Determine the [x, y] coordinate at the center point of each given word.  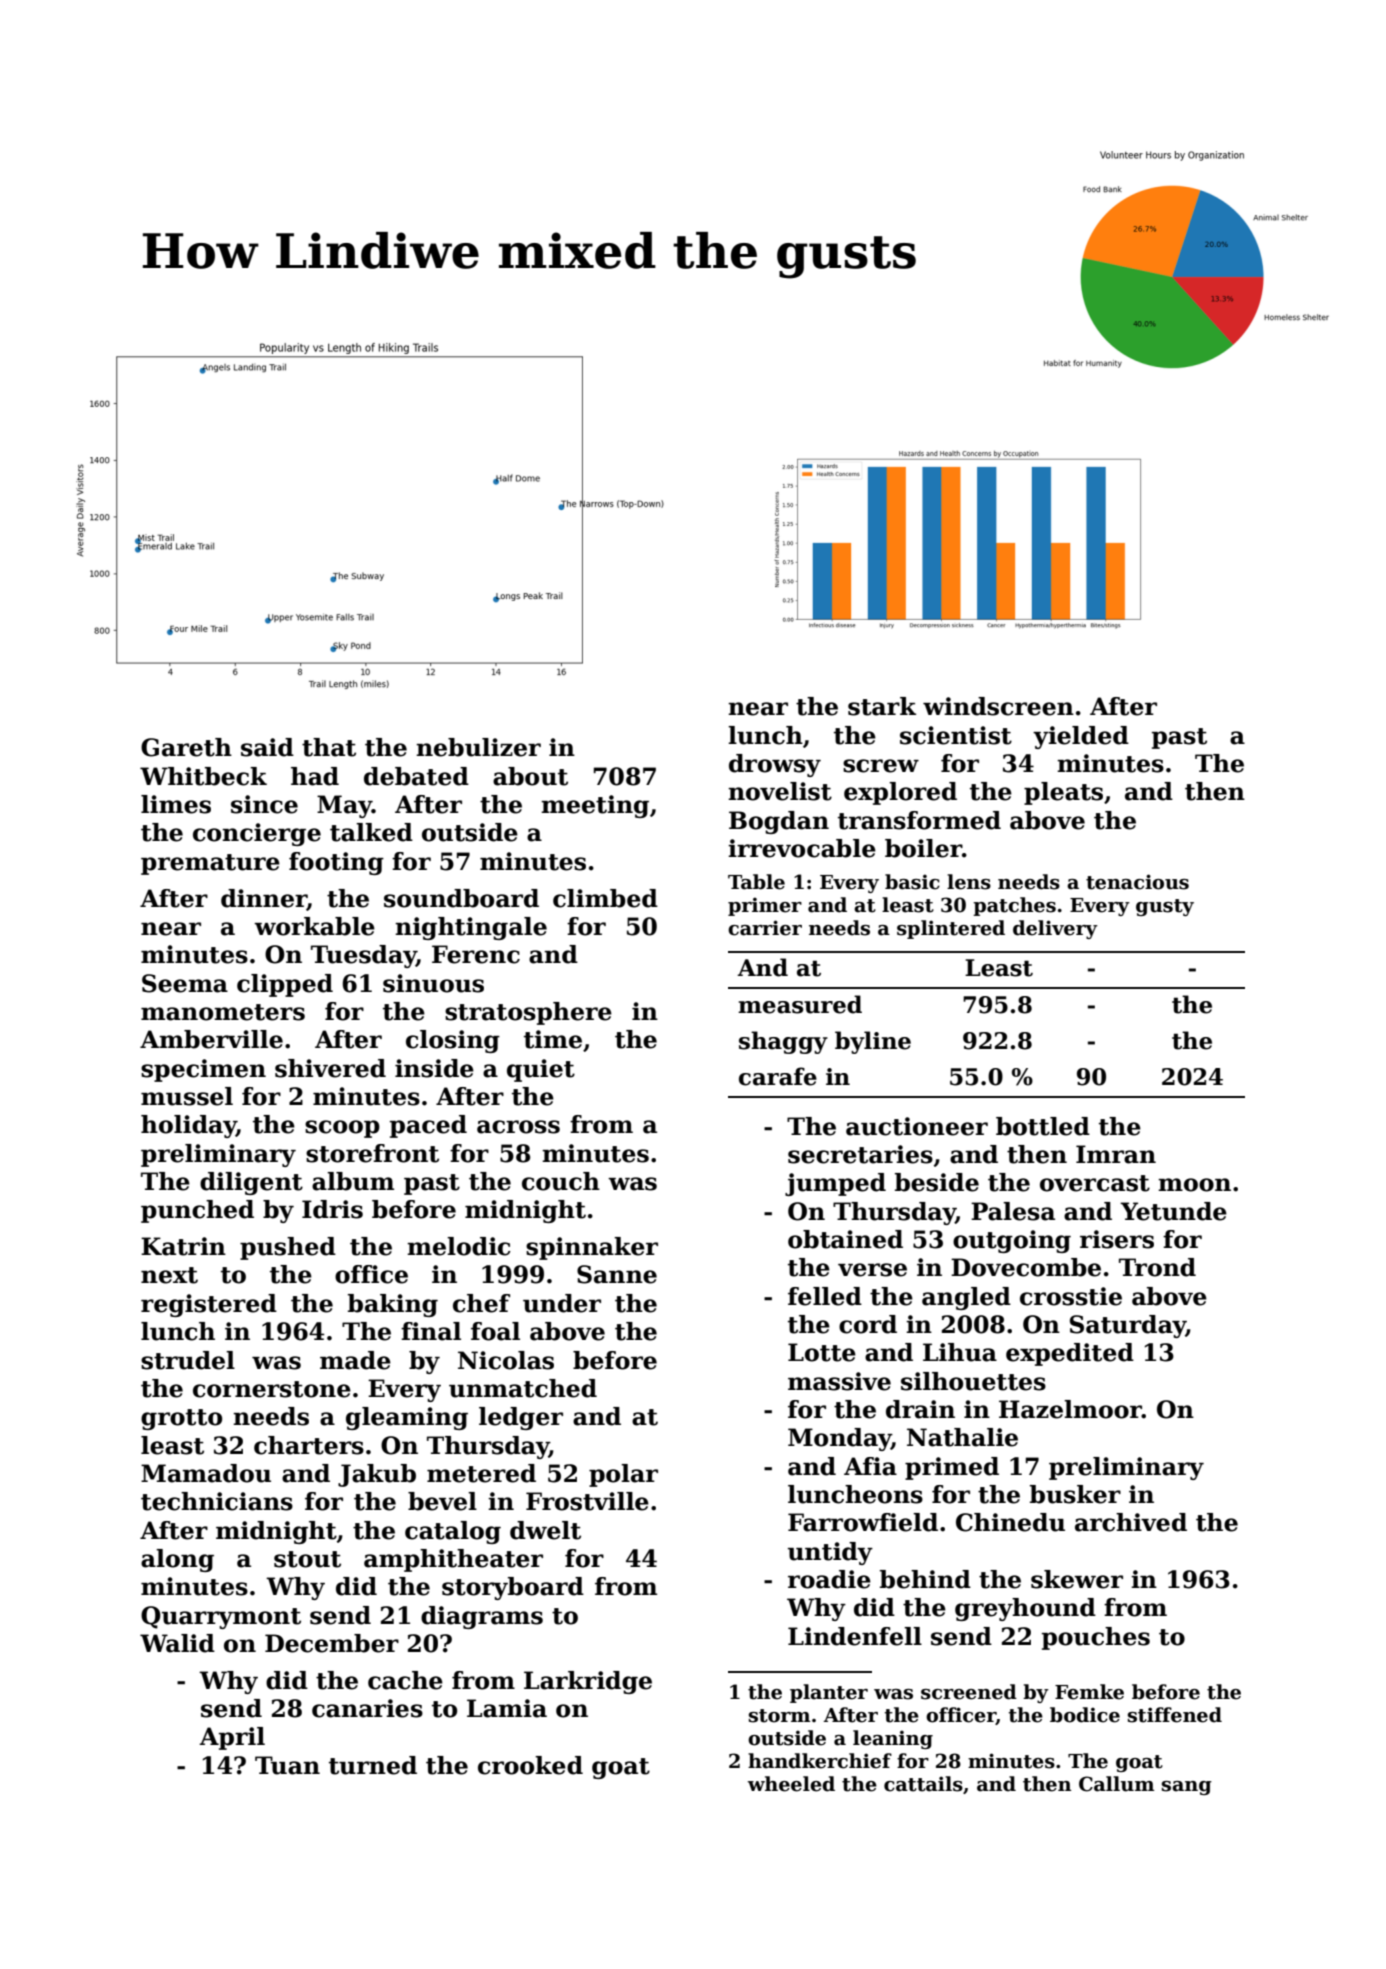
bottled [1043, 1126]
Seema [185, 983]
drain [920, 1409]
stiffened [1175, 1715]
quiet [541, 1070]
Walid [177, 1643]
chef [481, 1303]
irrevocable [802, 848]
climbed [605, 898]
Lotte [822, 1352]
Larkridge [588, 1682]
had [315, 776]
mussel [187, 1096]
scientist [956, 735]
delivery [1055, 929]
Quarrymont [221, 1617]
